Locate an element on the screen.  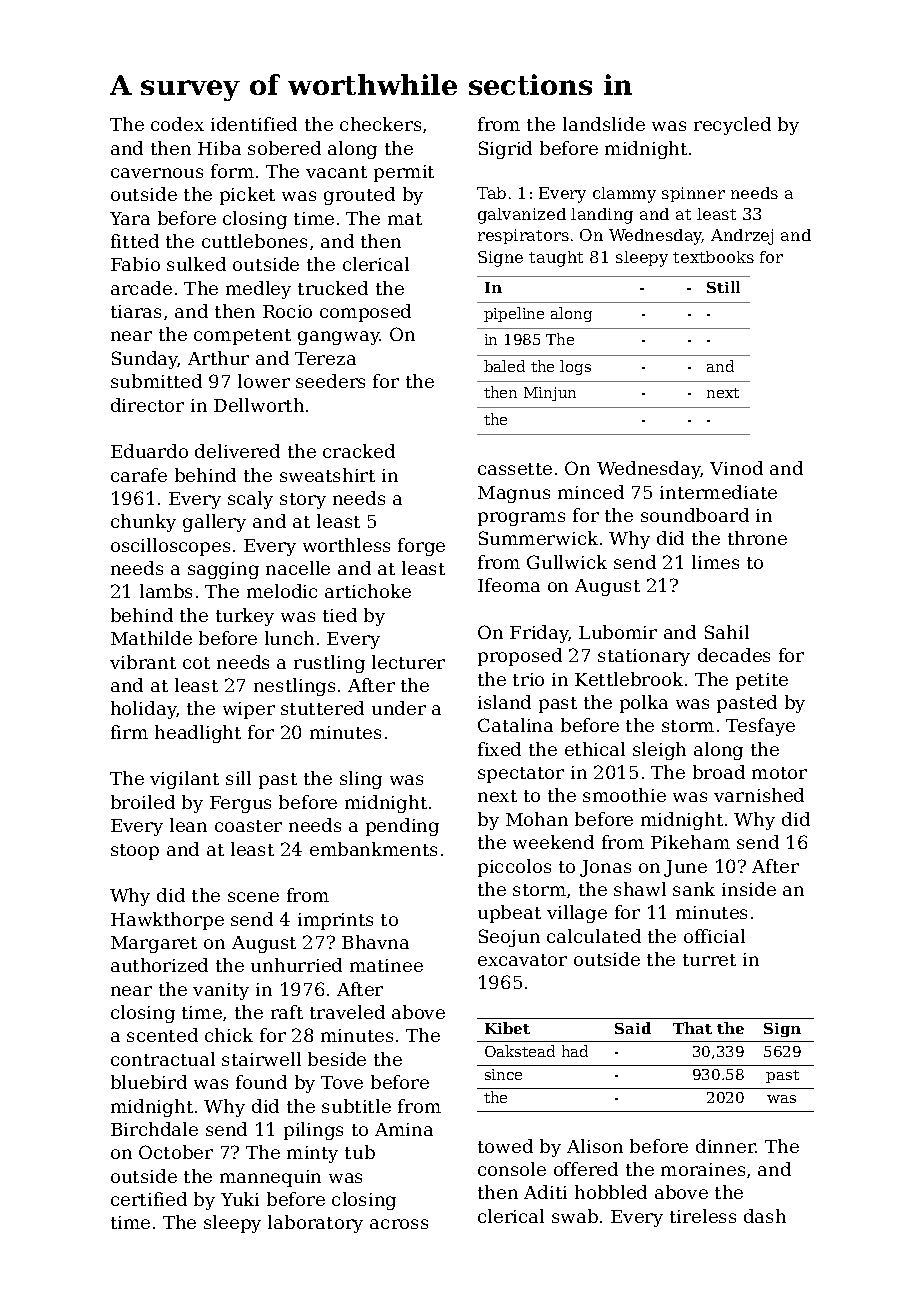
tiaras is located at coordinates (136, 311).
